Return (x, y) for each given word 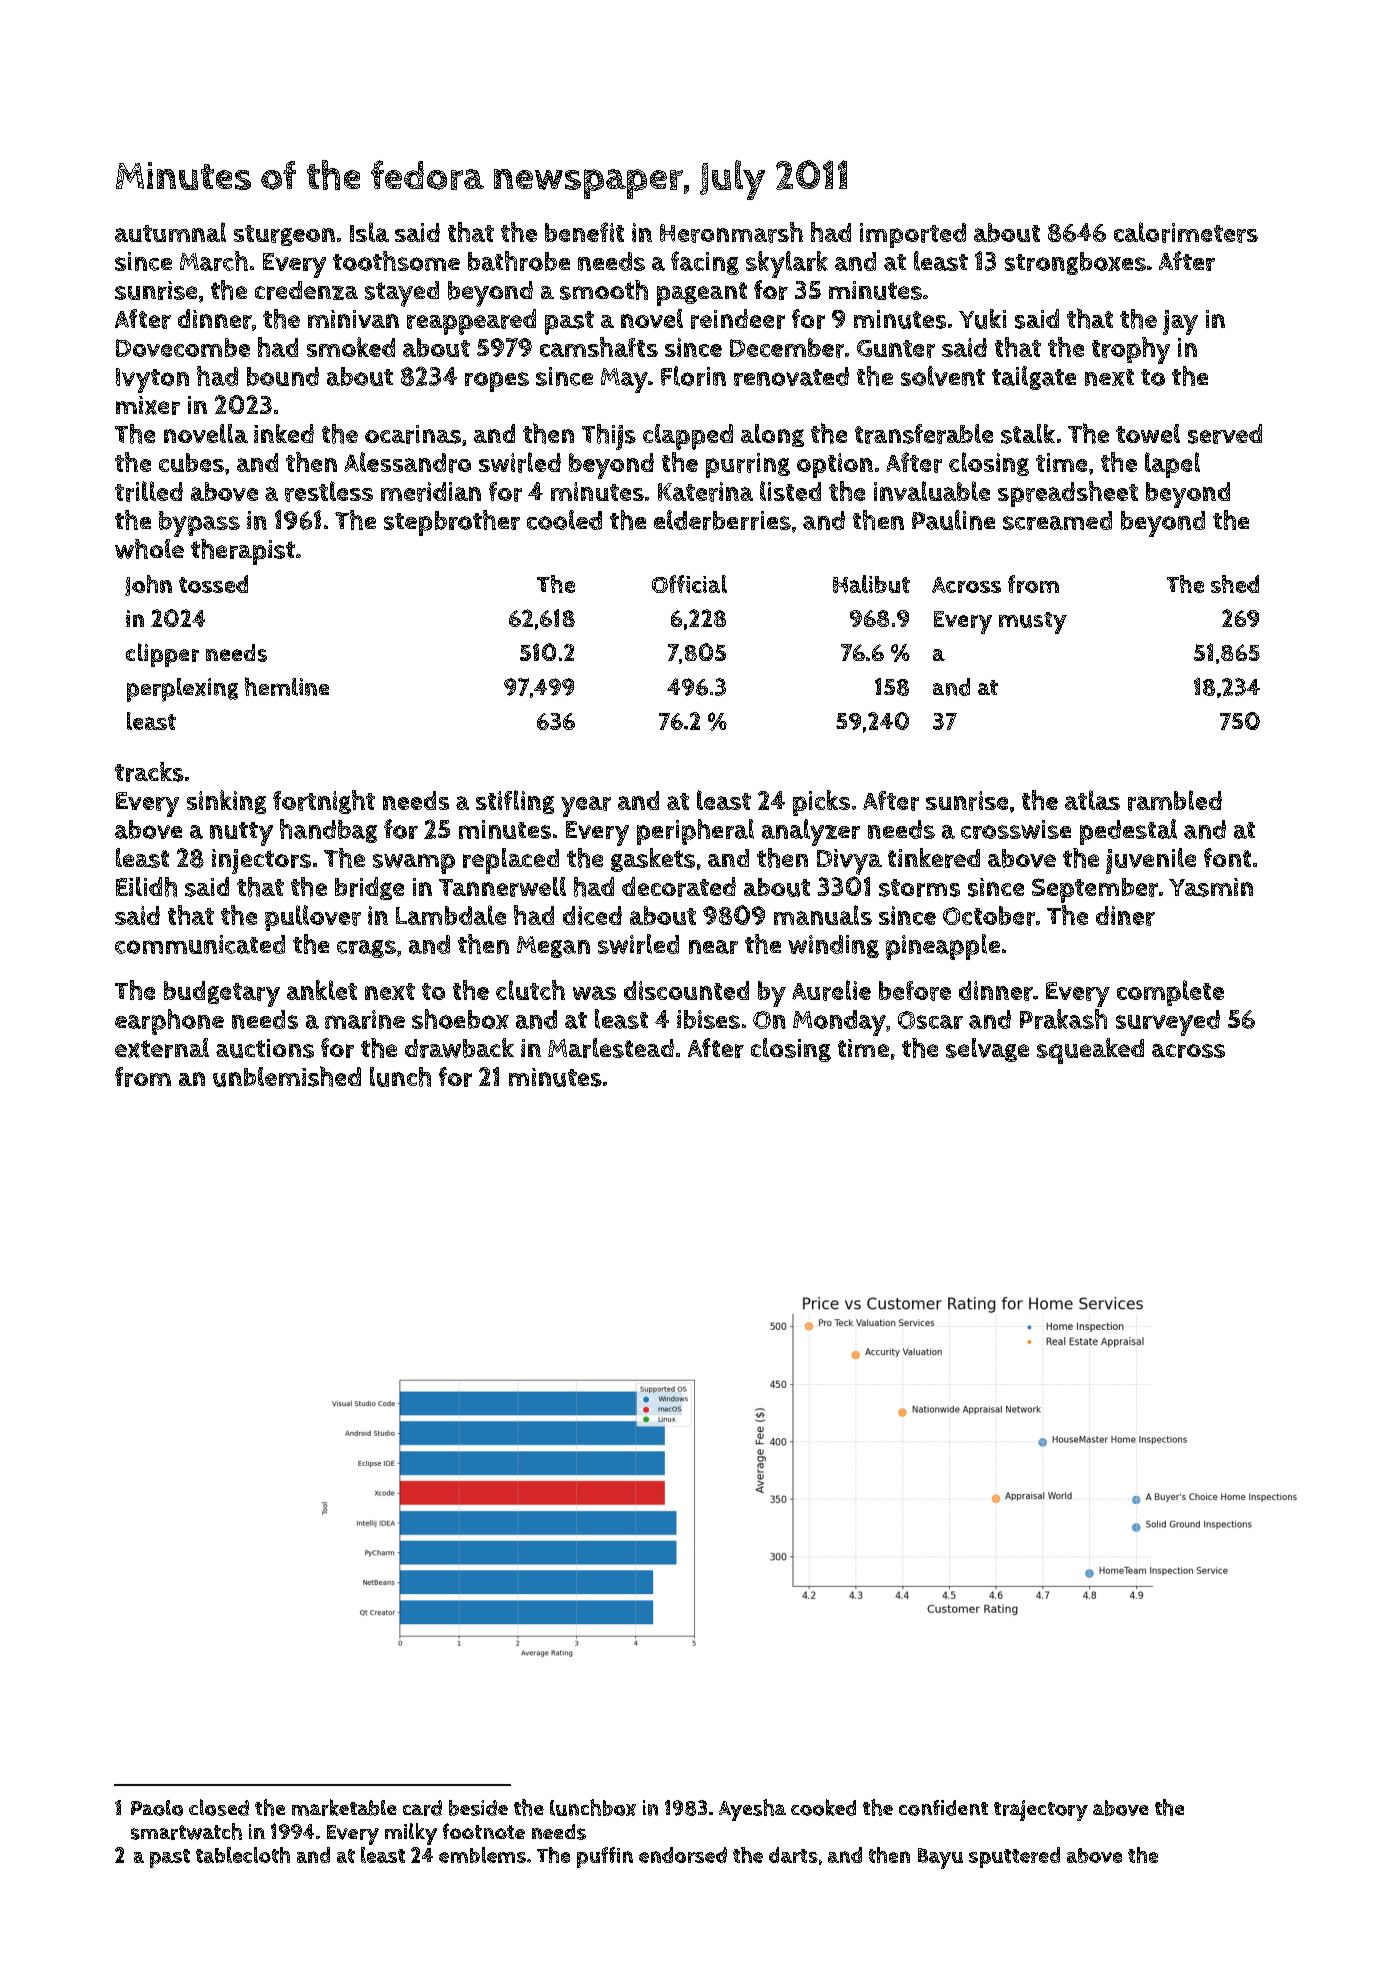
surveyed (1168, 1023)
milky (411, 1834)
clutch (530, 990)
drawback (459, 1048)
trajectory (1041, 1810)
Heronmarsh (731, 232)
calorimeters (1186, 232)
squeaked (1090, 1051)
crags (366, 949)
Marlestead (611, 1048)
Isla (369, 232)
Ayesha (752, 1810)
